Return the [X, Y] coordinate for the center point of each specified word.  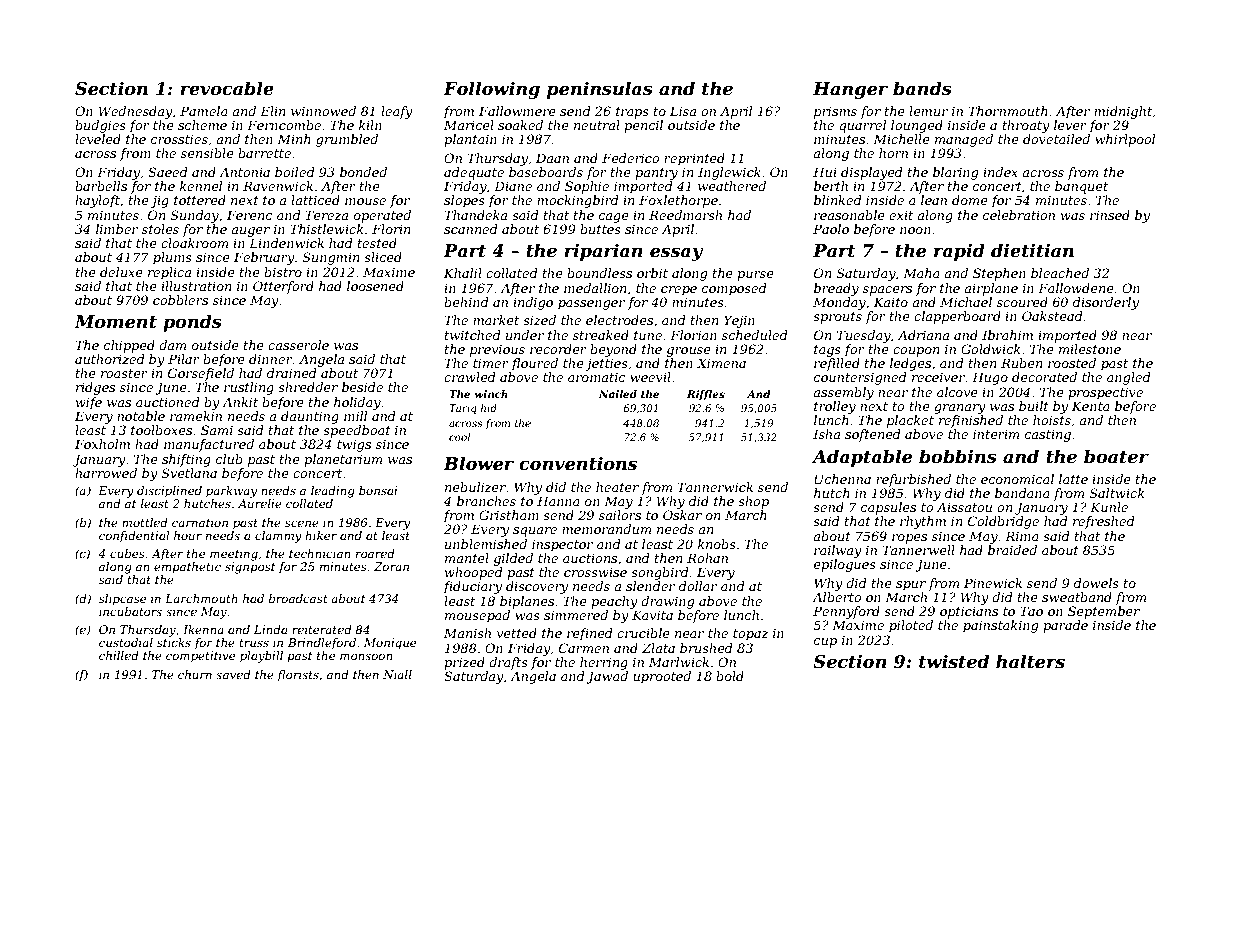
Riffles [706, 395]
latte [1073, 479]
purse [755, 276]
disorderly [1106, 303]
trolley [835, 407]
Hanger [850, 90]
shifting [186, 460]
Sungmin [331, 258]
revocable [227, 88]
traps [632, 113]
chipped [129, 346]
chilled [119, 655]
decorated [1044, 377]
